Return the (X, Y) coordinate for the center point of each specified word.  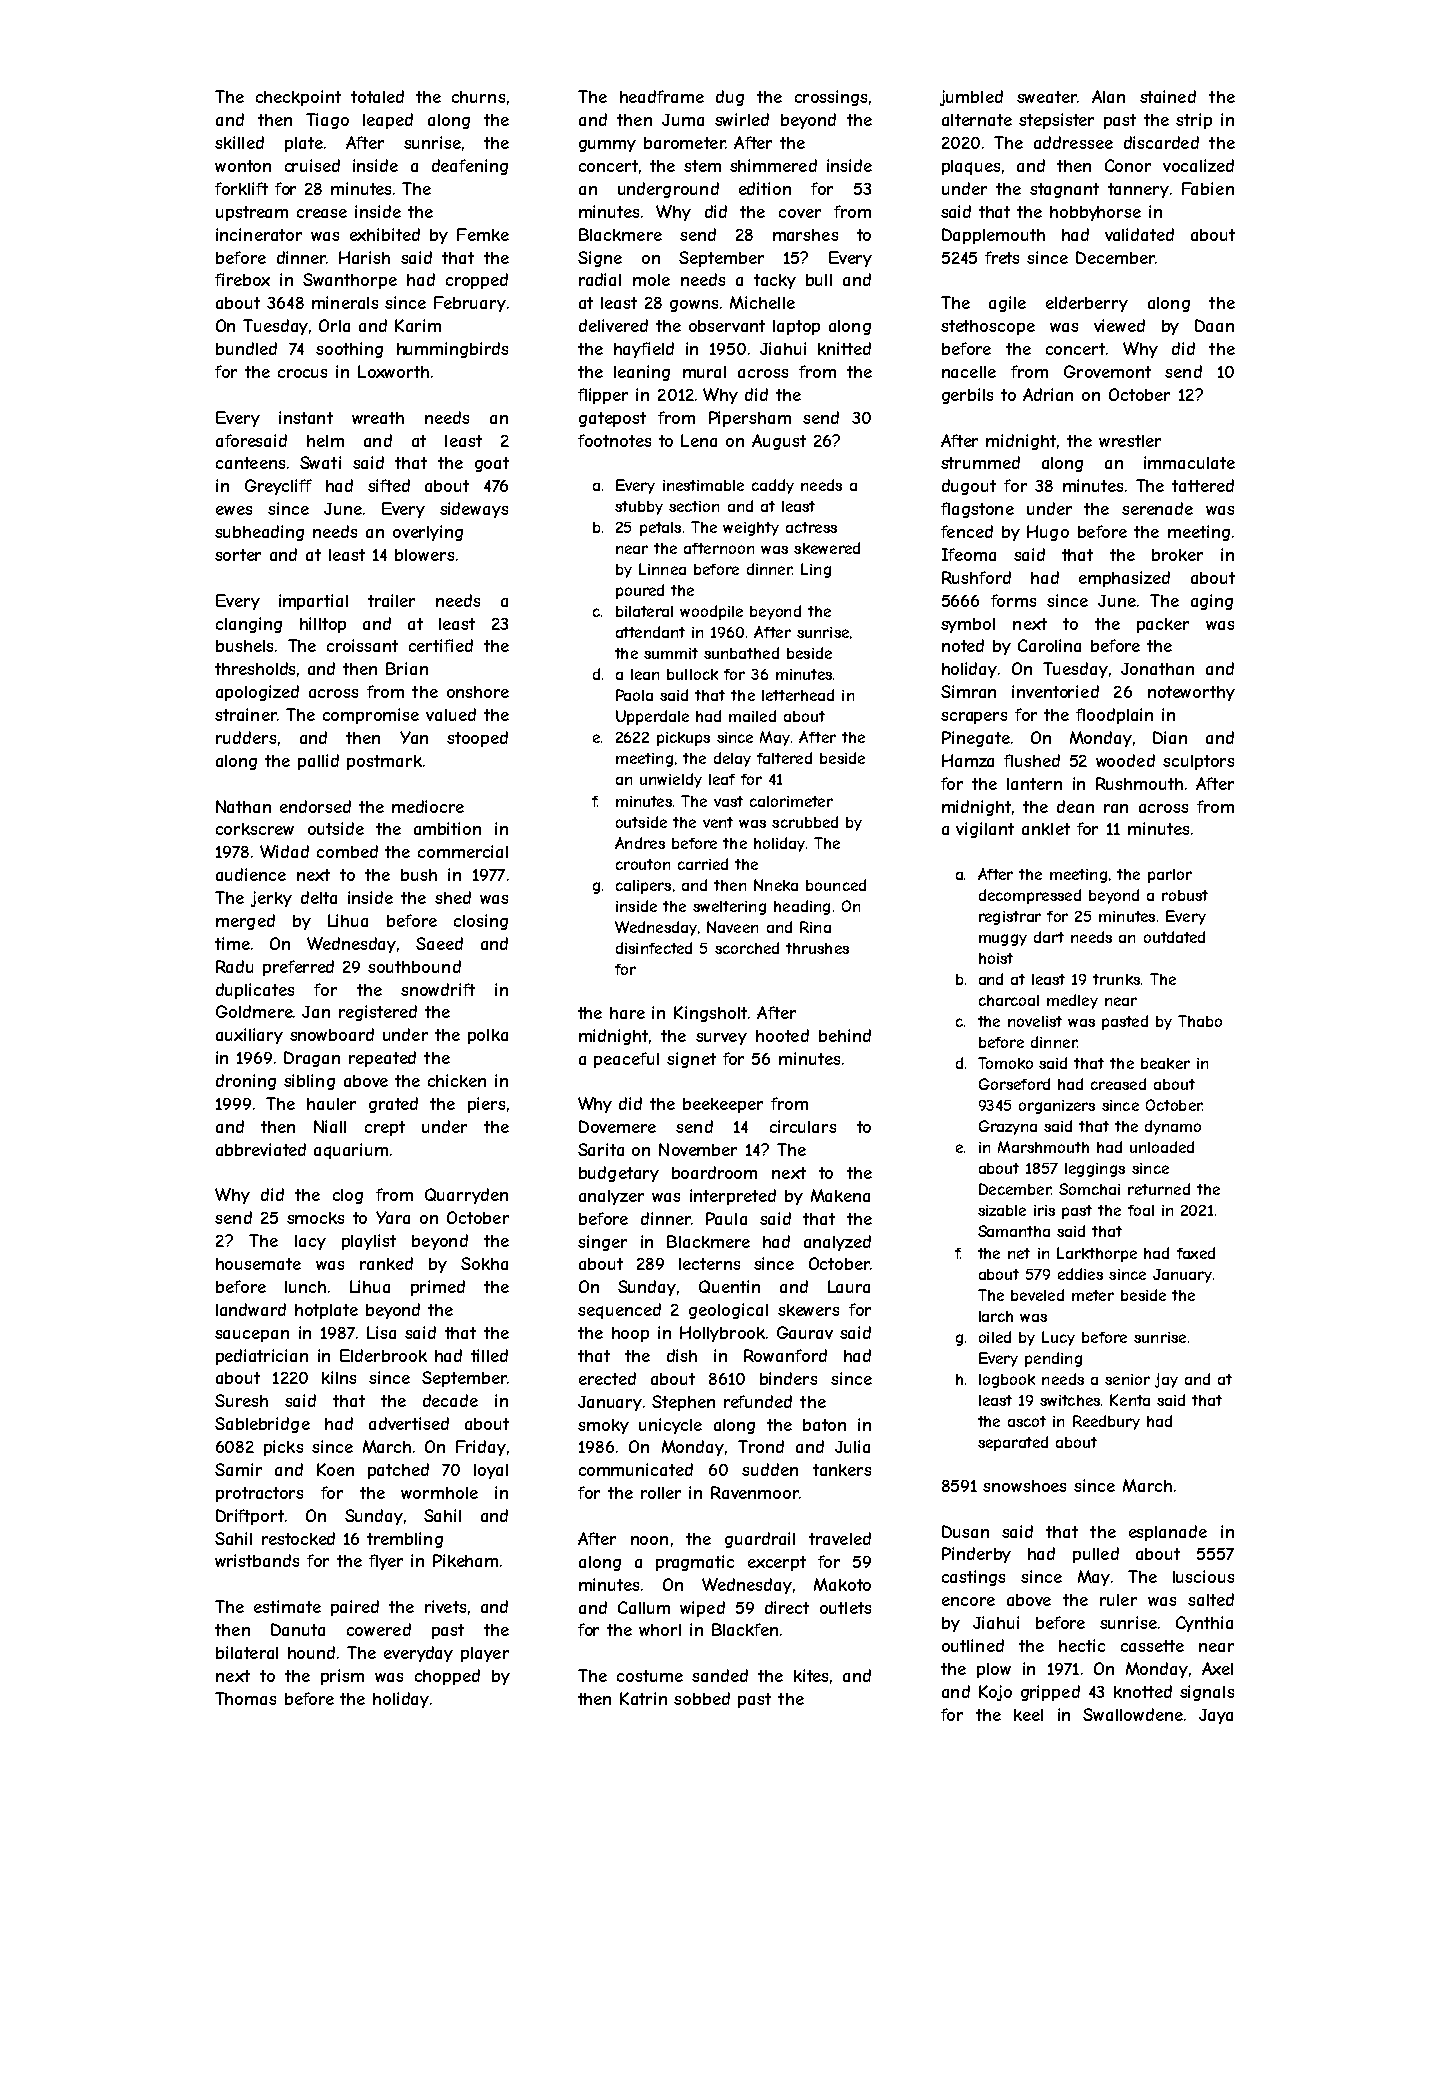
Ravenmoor (755, 1492)
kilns (339, 1377)
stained (1168, 96)
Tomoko (1005, 1063)
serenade (1157, 508)
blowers (424, 555)
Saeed (439, 943)
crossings (831, 98)
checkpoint (298, 98)
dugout (969, 487)
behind (845, 1035)
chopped (447, 1677)
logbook (1007, 1381)
